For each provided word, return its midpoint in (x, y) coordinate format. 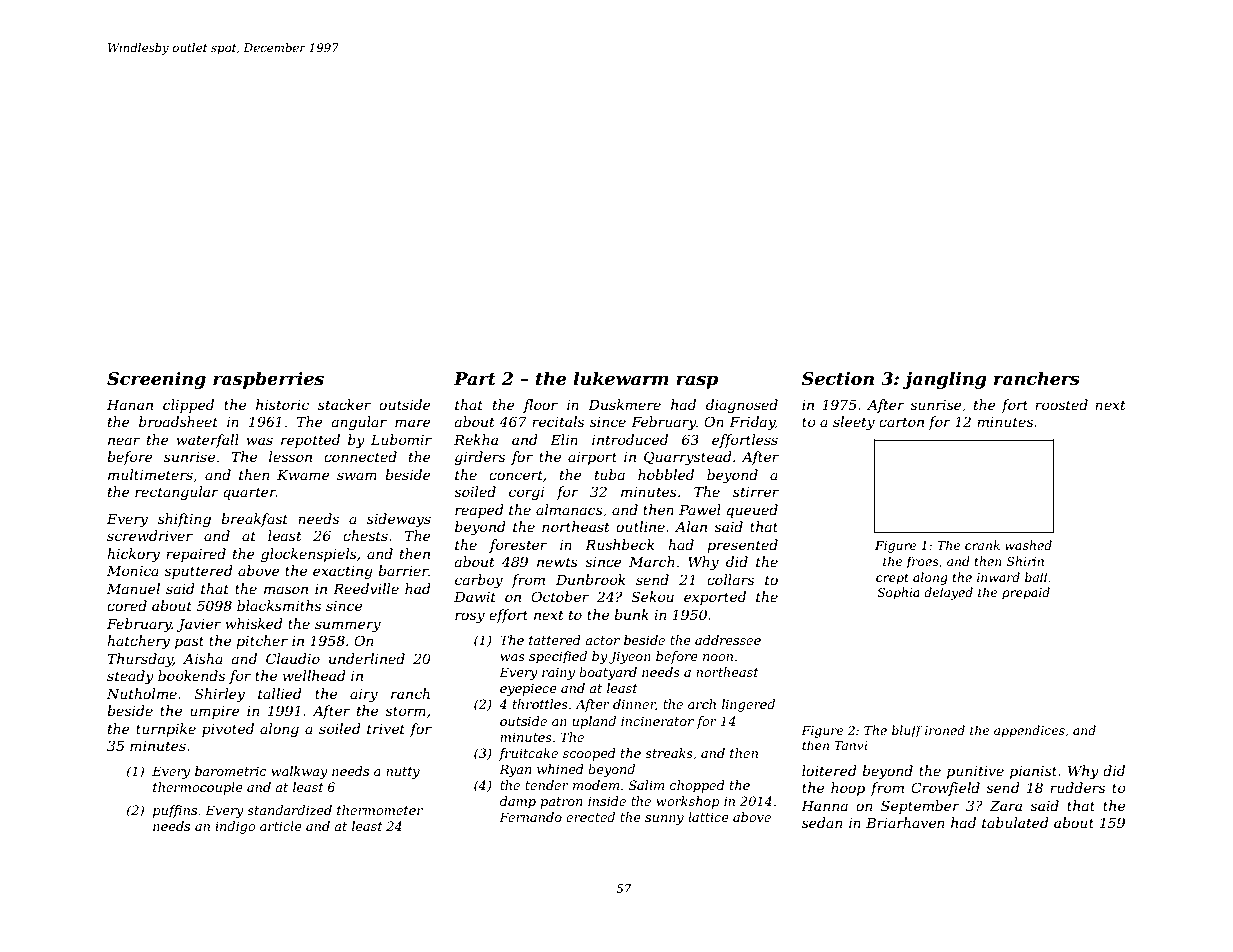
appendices (1029, 731)
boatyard (608, 673)
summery (348, 626)
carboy (479, 581)
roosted (1061, 404)
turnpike (166, 730)
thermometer (380, 810)
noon (718, 657)
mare (413, 423)
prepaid (1026, 593)
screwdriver (150, 535)
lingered (748, 705)
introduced (630, 439)
